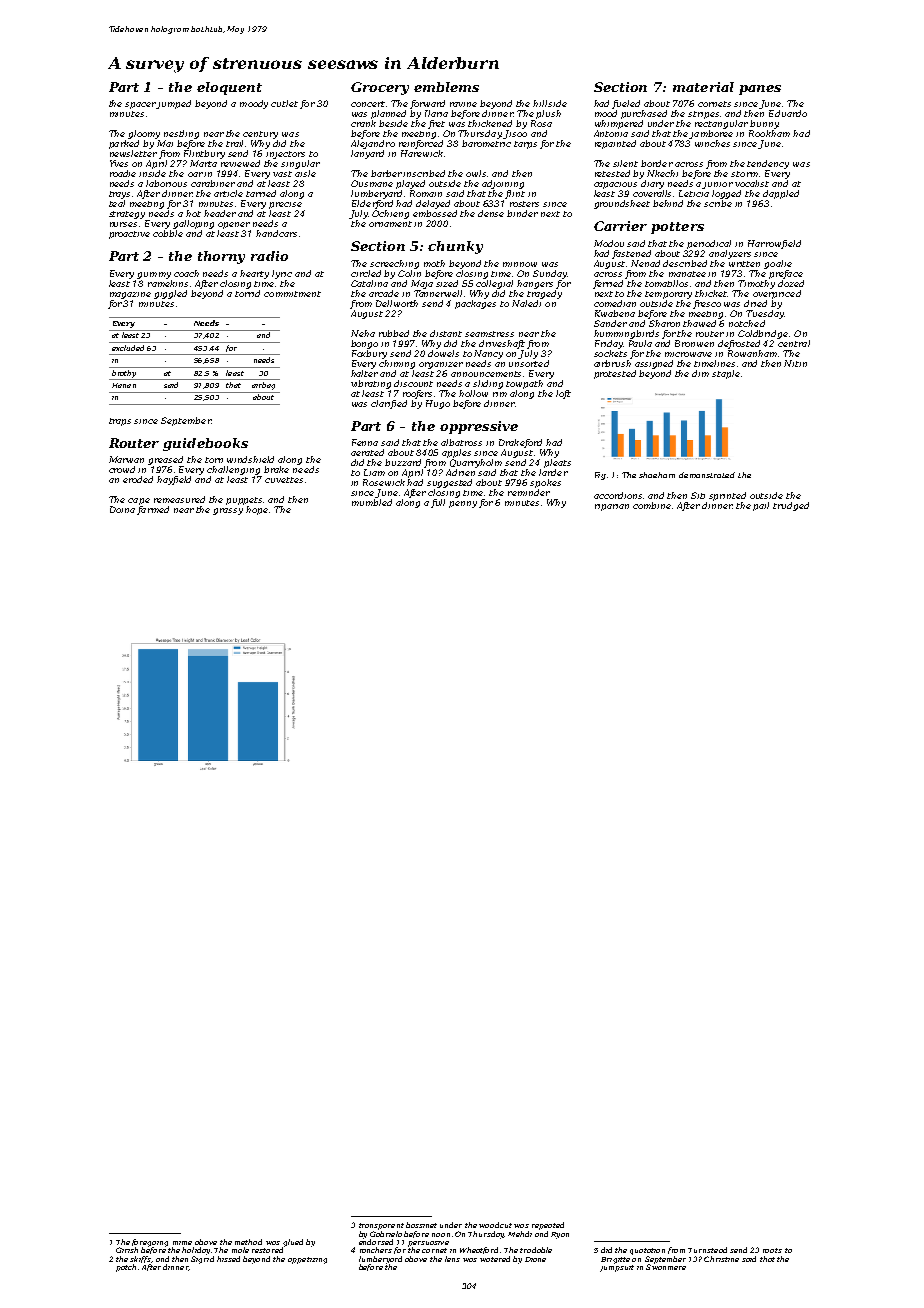 This document has width=924, height=1308. What do you see at coordinates (760, 90) in the document?
I see `panes` at bounding box center [760, 90].
